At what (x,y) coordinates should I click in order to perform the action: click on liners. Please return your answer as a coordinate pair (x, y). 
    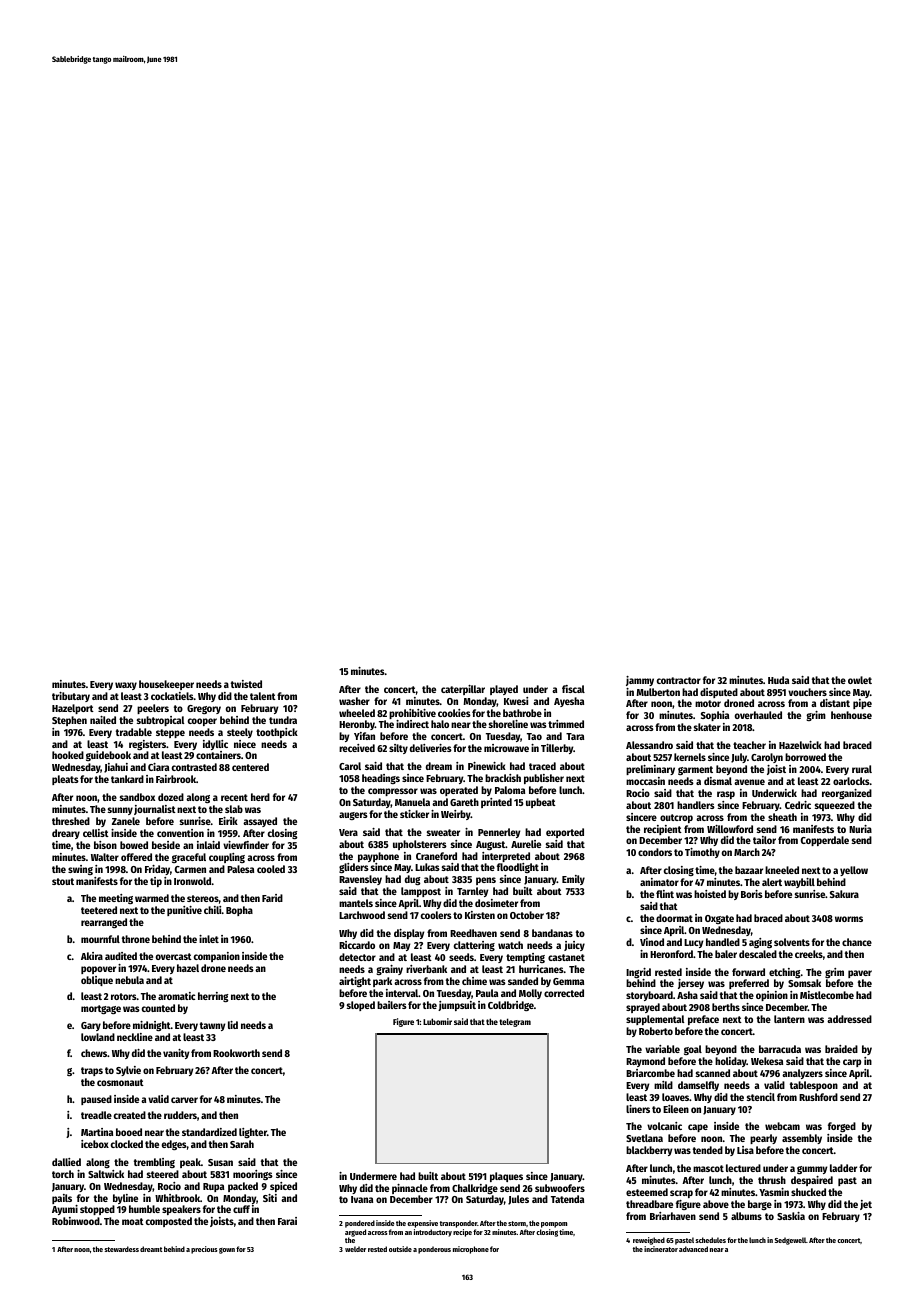
    Looking at the image, I should click on (638, 1109).
